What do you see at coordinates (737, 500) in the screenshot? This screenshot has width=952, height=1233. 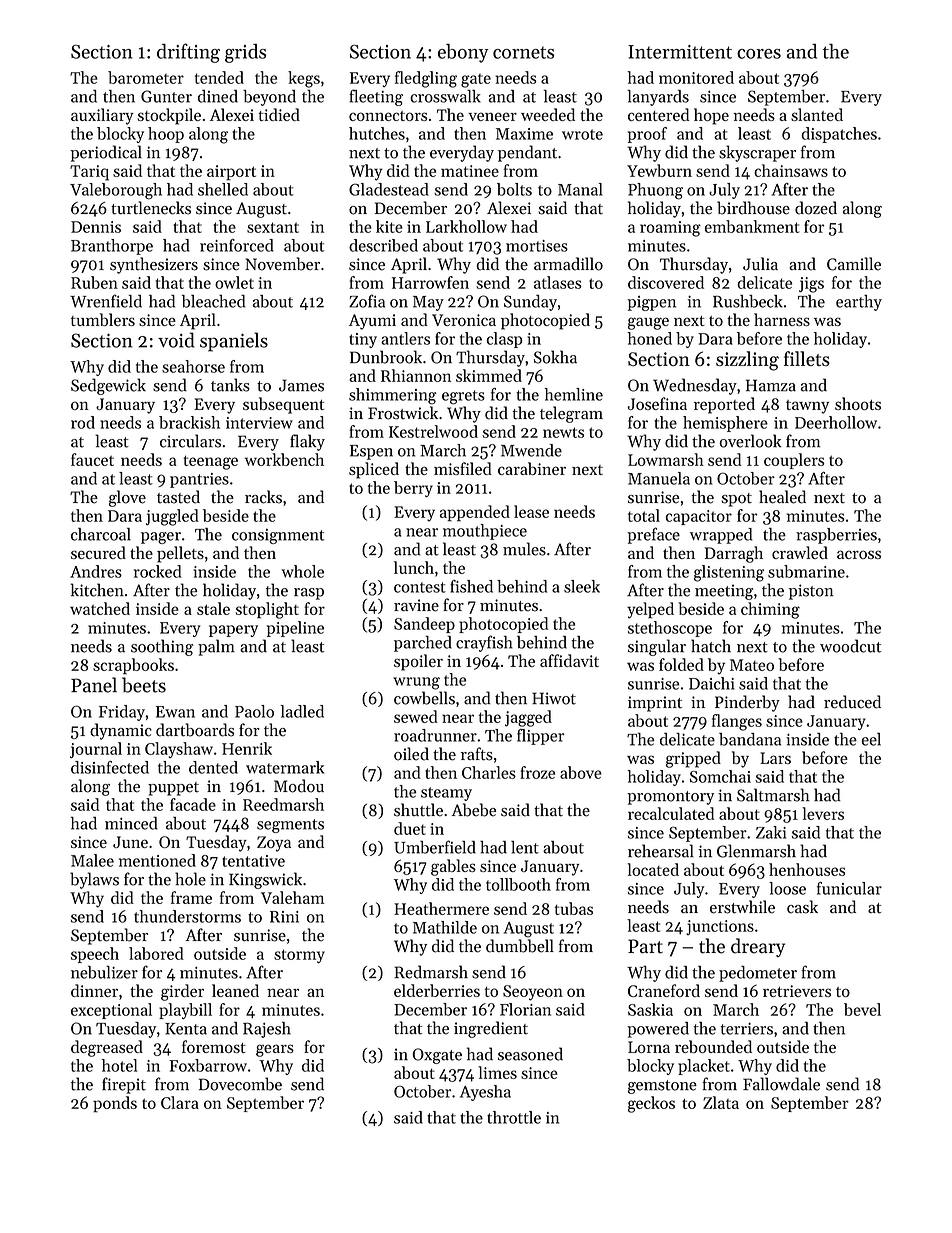 I see `spot` at bounding box center [737, 500].
